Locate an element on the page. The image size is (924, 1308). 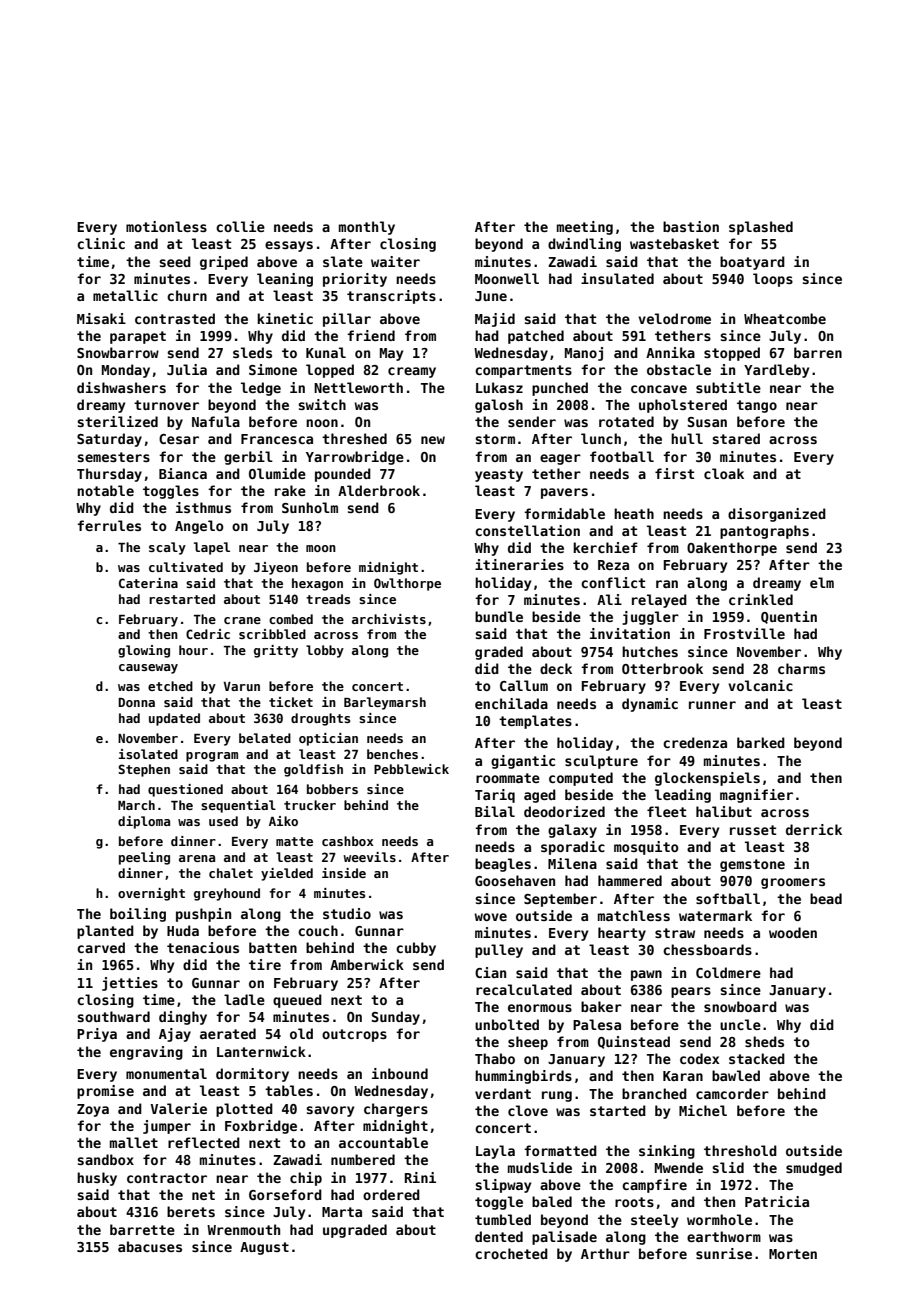
matchless is located at coordinates (634, 915).
